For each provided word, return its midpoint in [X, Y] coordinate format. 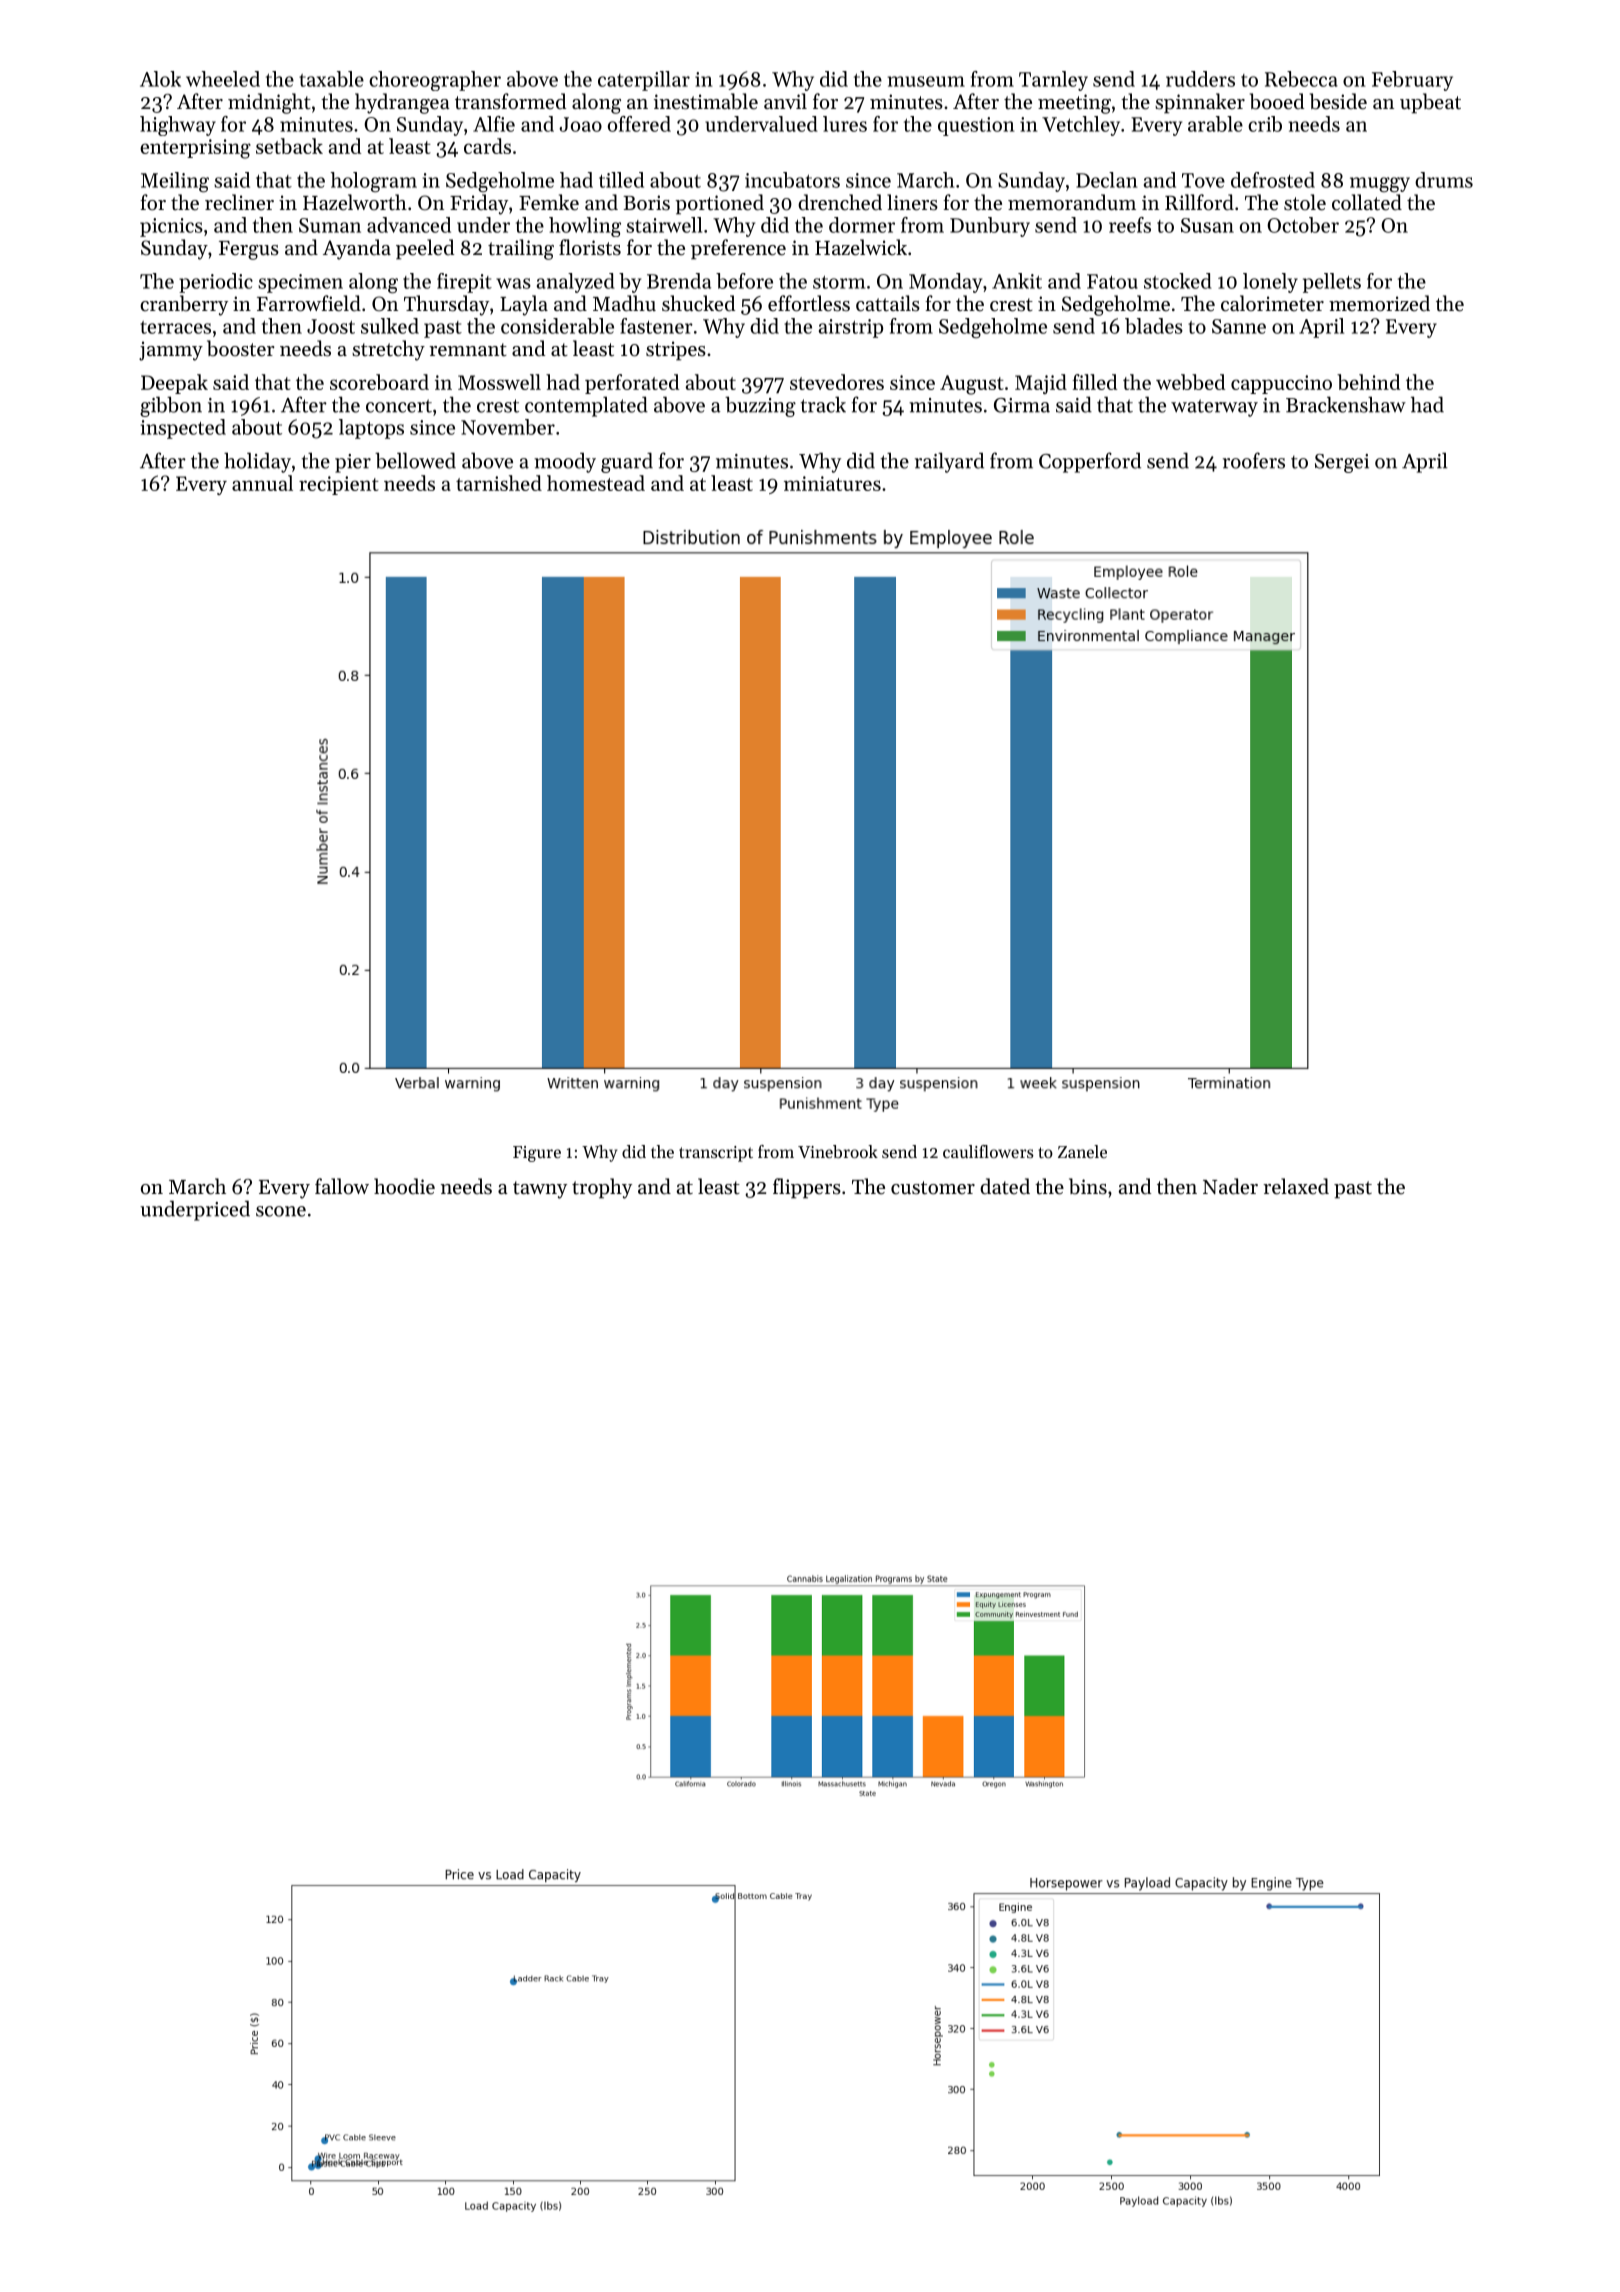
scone [281, 1211]
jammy [171, 351]
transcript [716, 1154]
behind [1368, 382]
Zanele [1082, 1151]
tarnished [499, 483]
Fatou [1112, 281]
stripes [676, 351]
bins [1088, 1186]
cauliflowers [988, 1151]
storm [839, 282]
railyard [949, 462]
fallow [342, 1186]
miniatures [832, 483]
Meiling [175, 182]
